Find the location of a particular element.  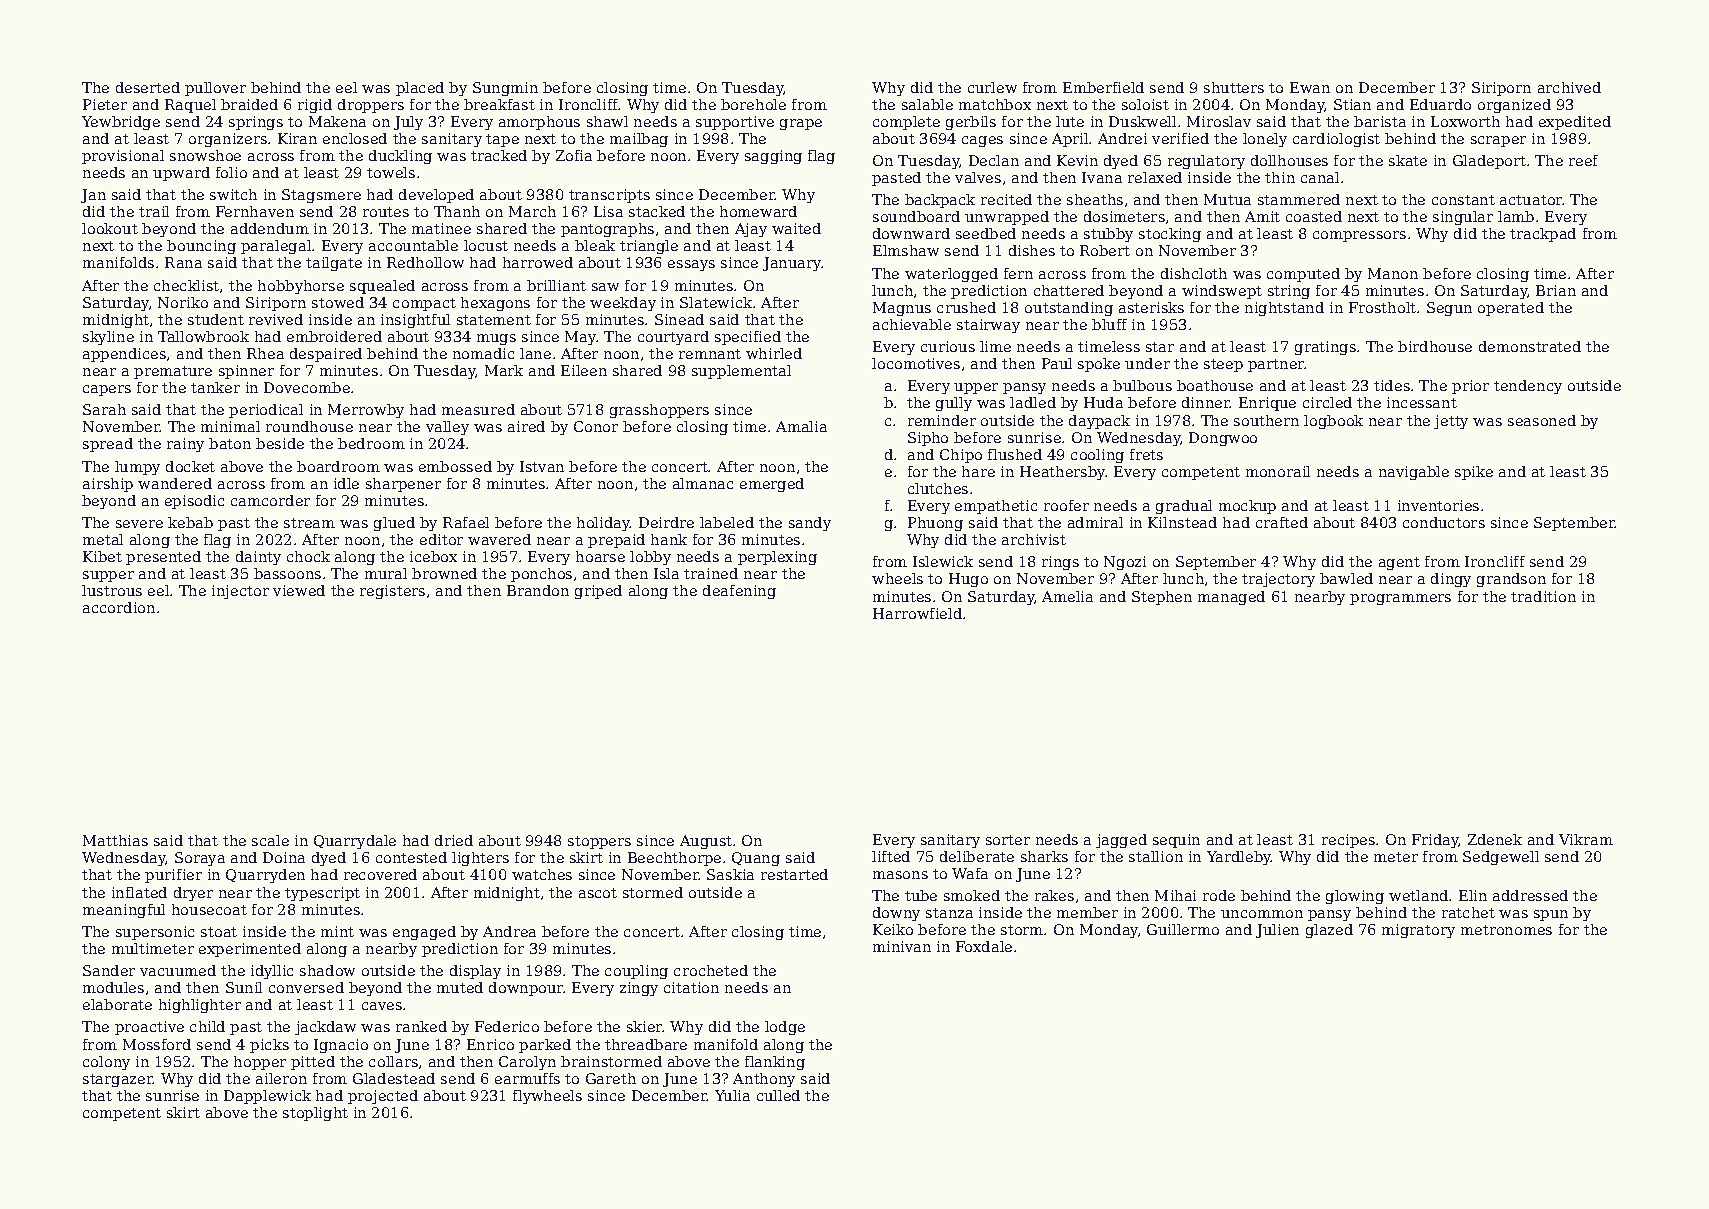

organized is located at coordinates (1514, 106).
